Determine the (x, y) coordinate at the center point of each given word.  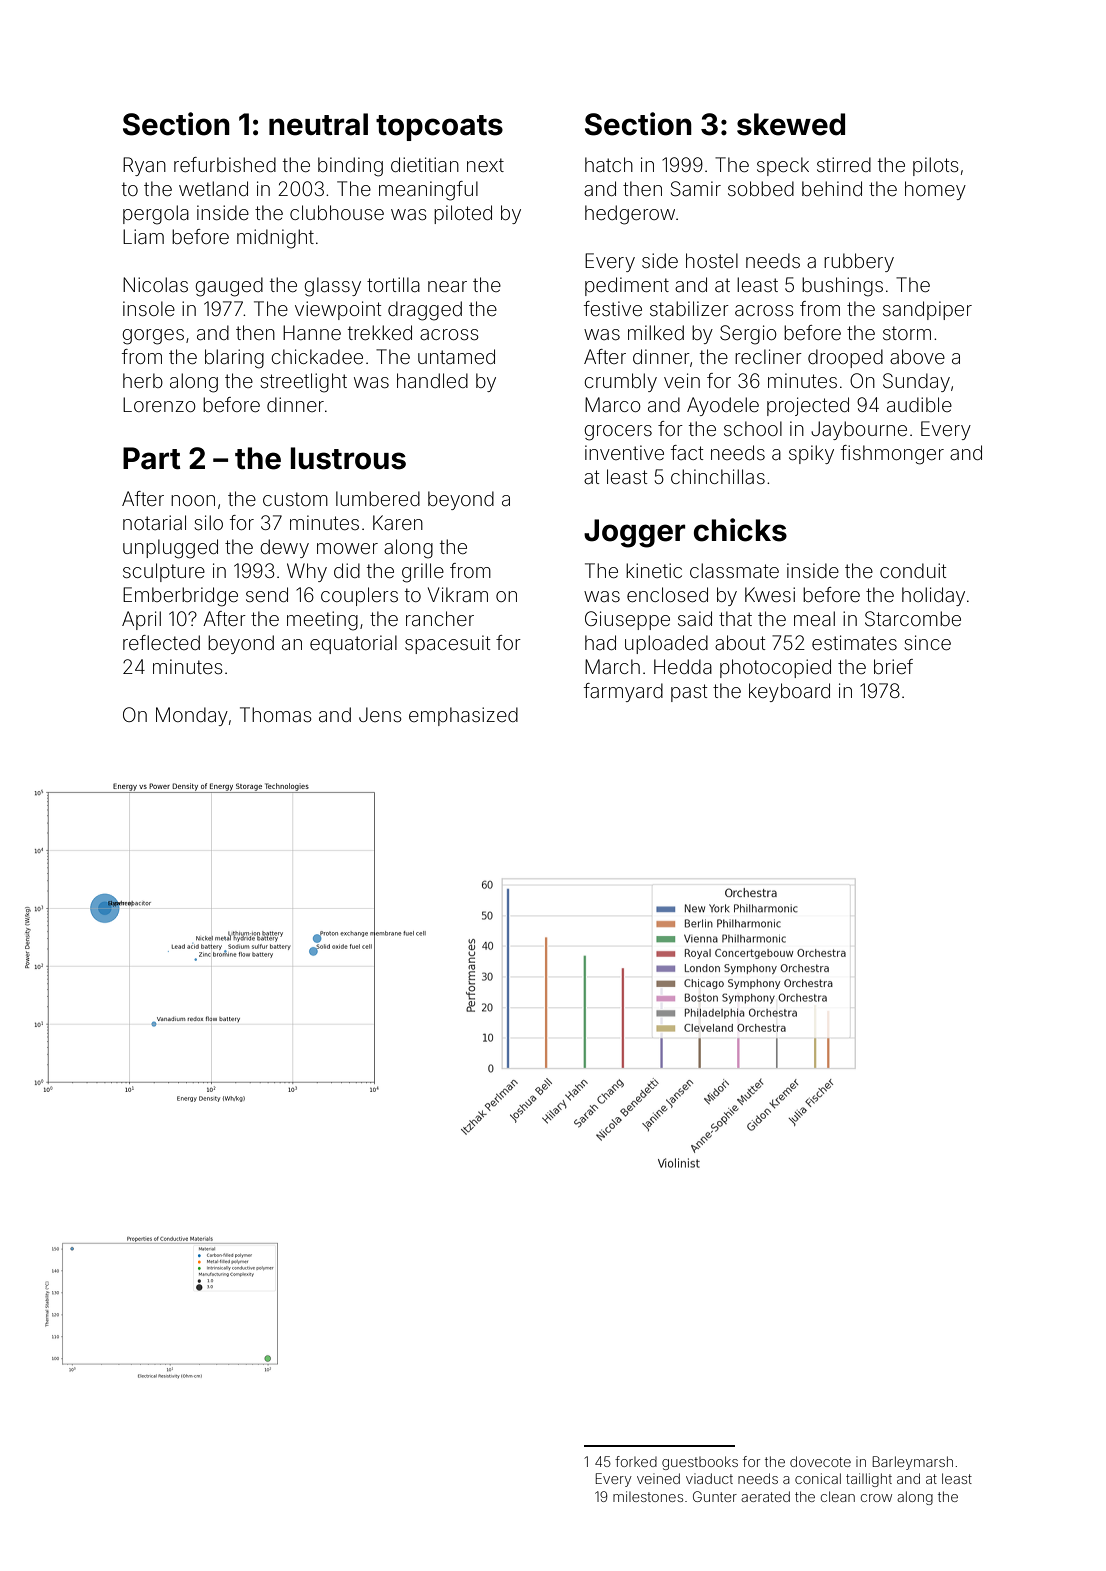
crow (876, 1498)
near (447, 286)
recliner (768, 356)
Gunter (715, 1496)
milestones (648, 1496)
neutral (318, 124)
